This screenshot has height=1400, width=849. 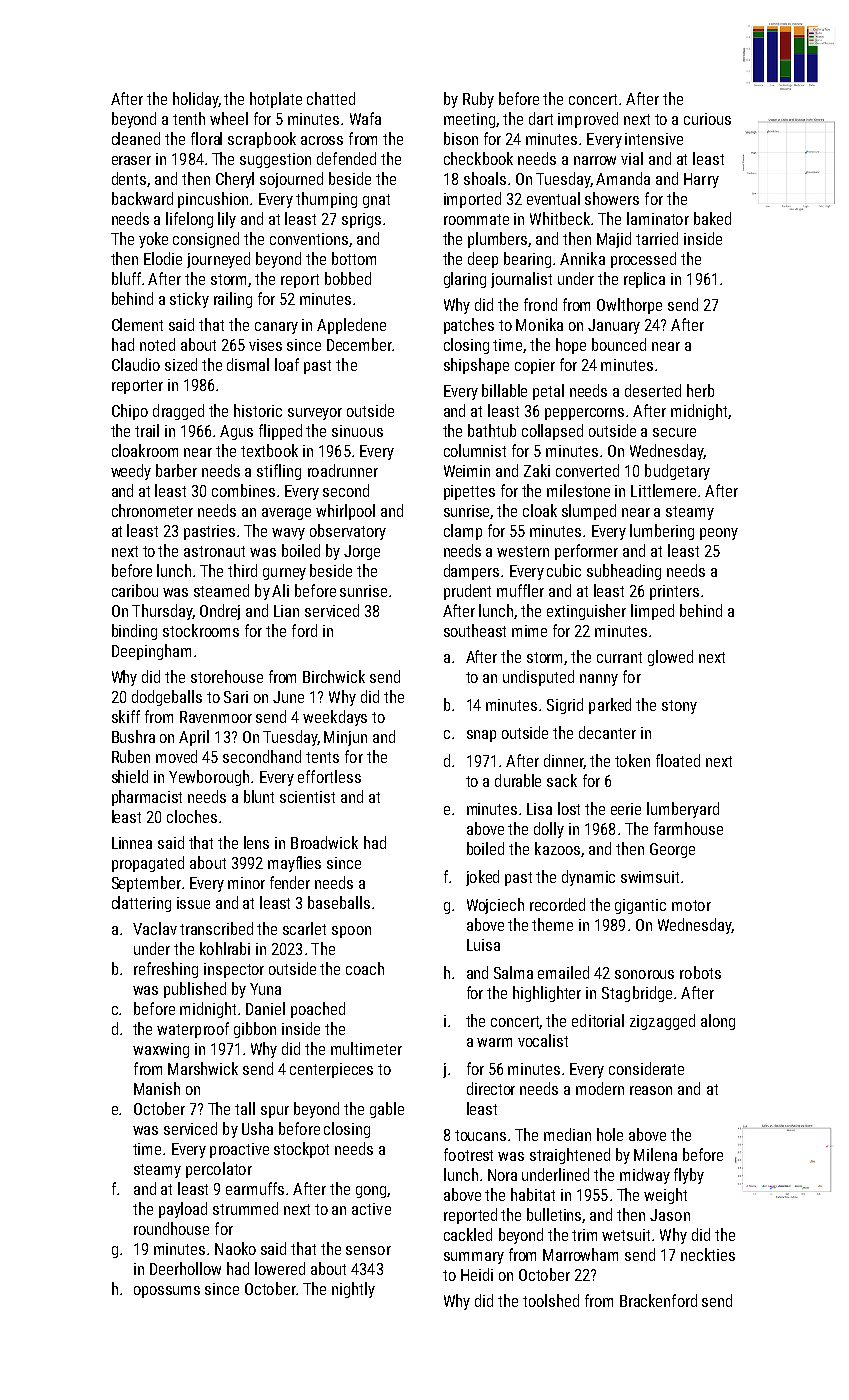 I want to click on percolator, so click(x=219, y=1170).
